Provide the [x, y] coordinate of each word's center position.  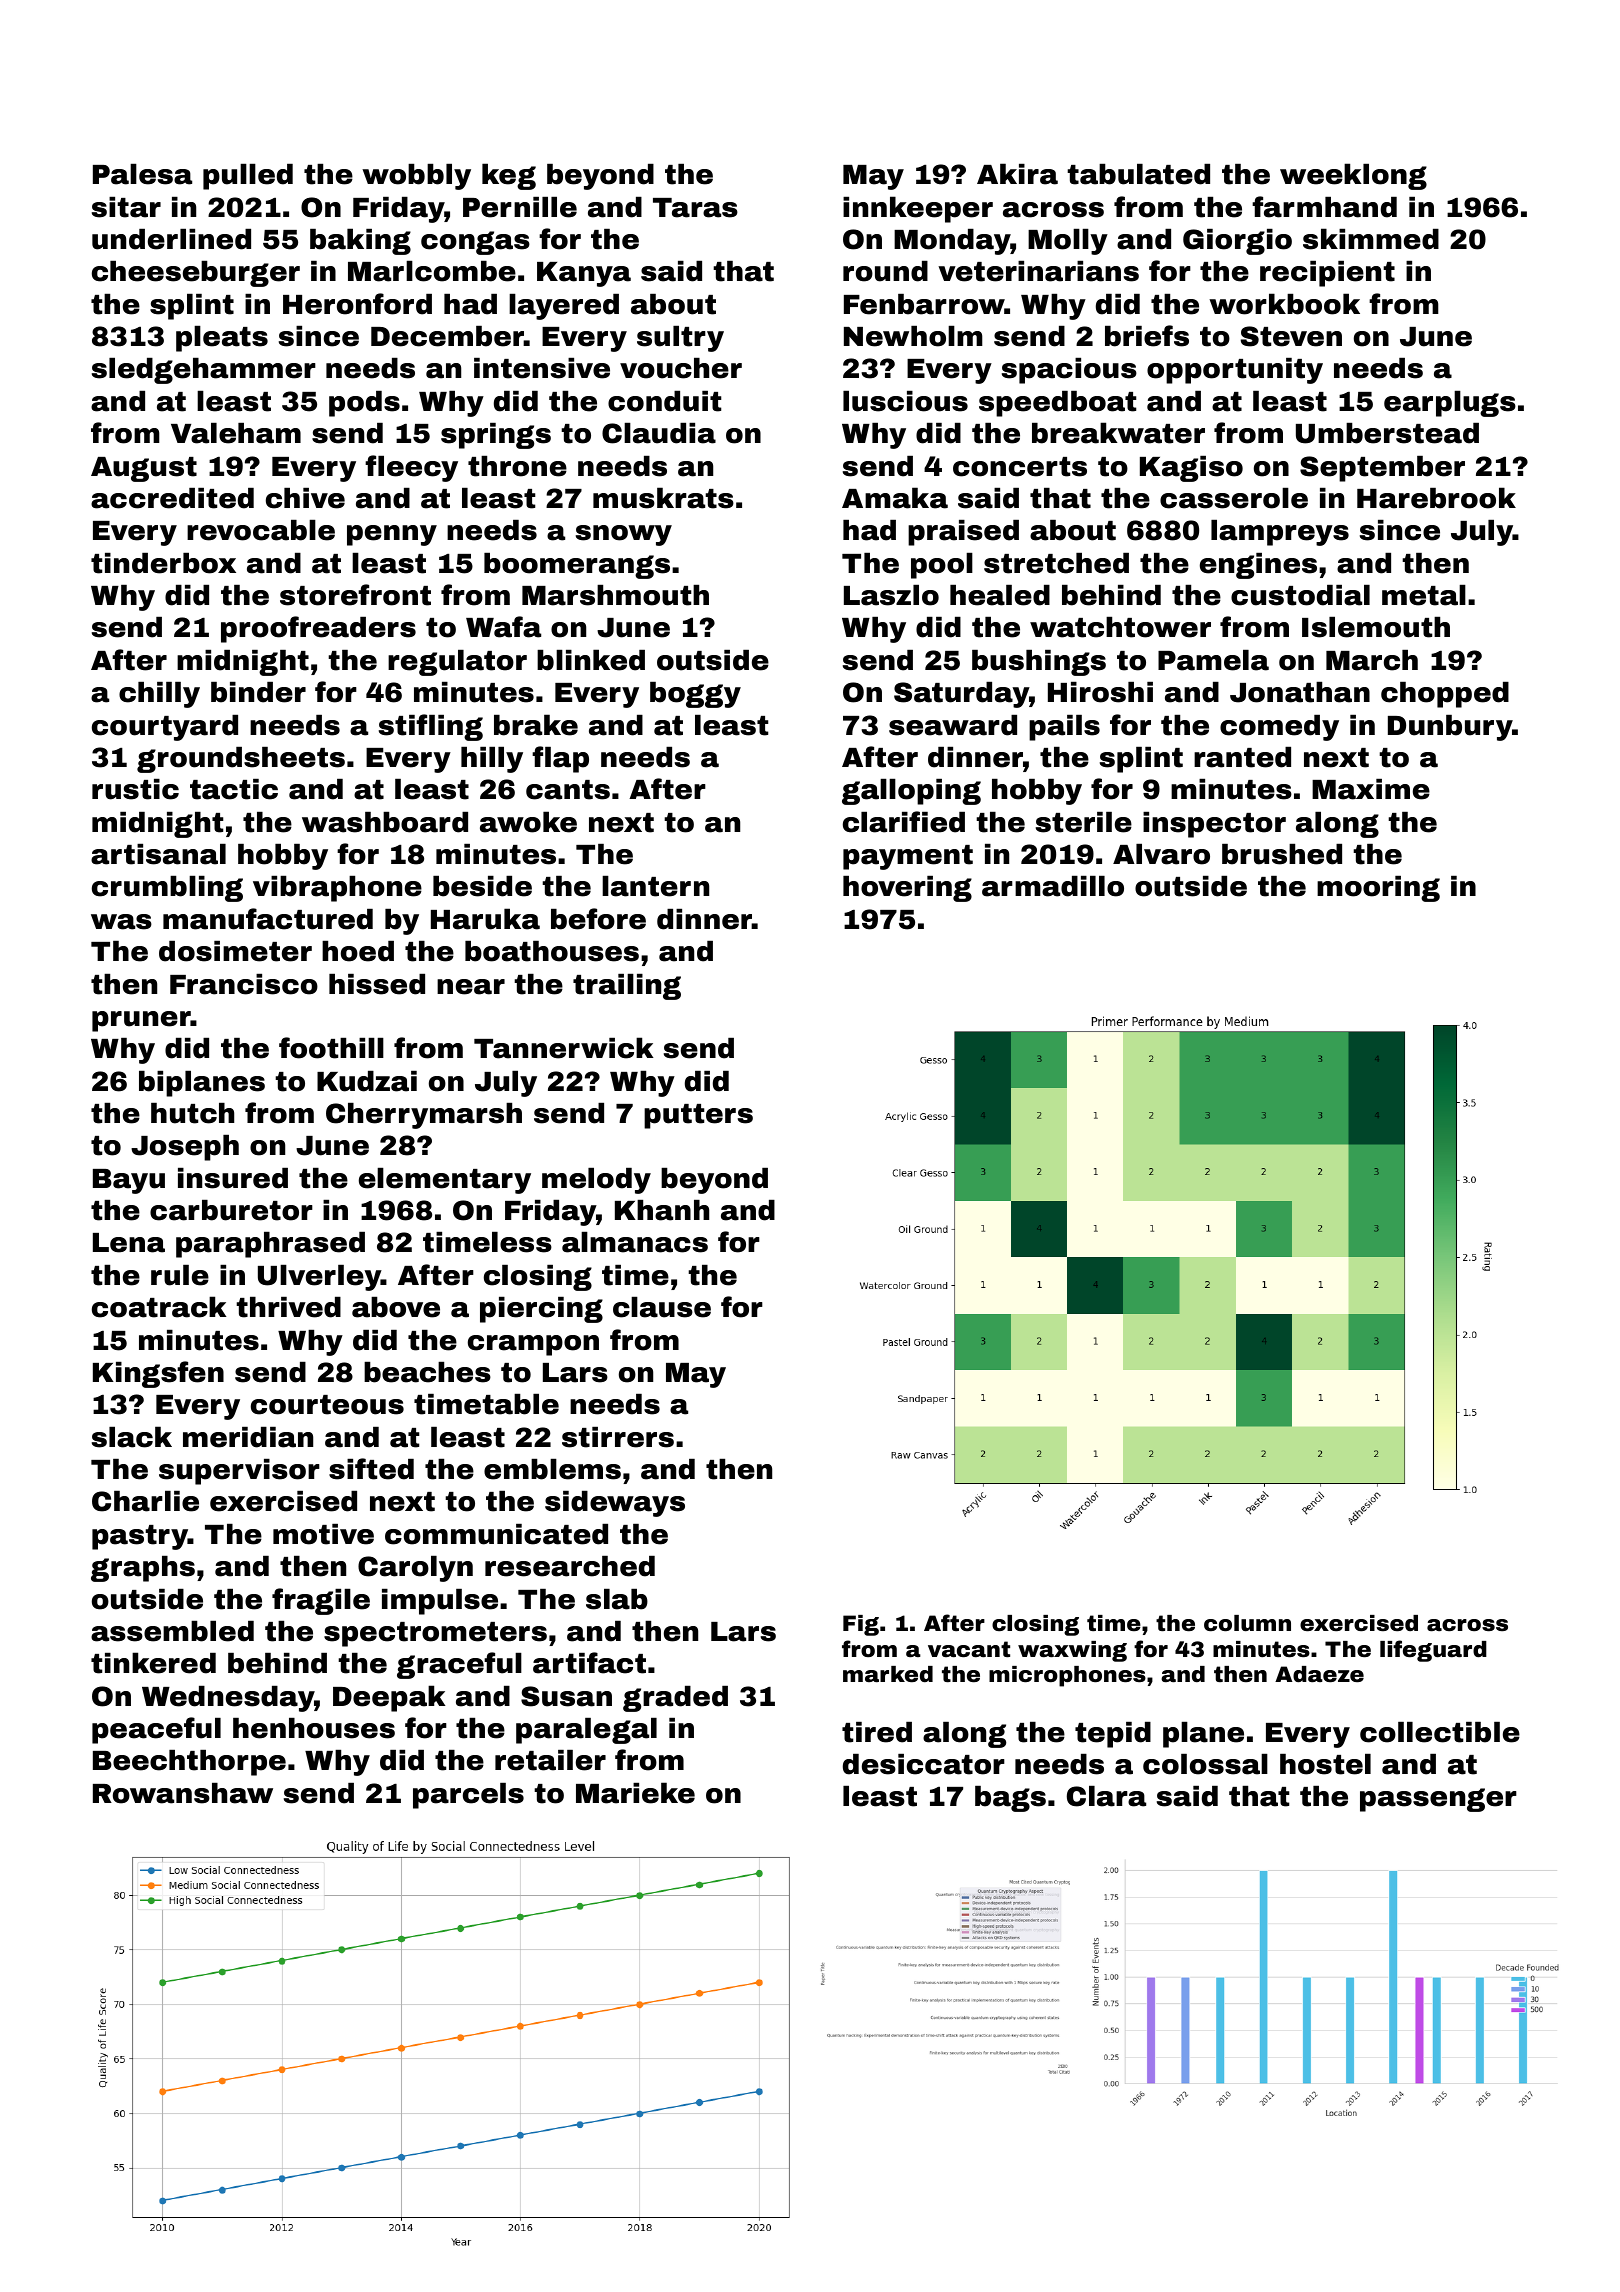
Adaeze [1319, 1674]
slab [617, 1599]
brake [536, 725]
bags [1010, 1799]
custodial [1300, 595]
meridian [248, 1437]
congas [475, 243]
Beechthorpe [189, 1763]
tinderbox [163, 563]
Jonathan [1300, 692]
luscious [905, 401]
